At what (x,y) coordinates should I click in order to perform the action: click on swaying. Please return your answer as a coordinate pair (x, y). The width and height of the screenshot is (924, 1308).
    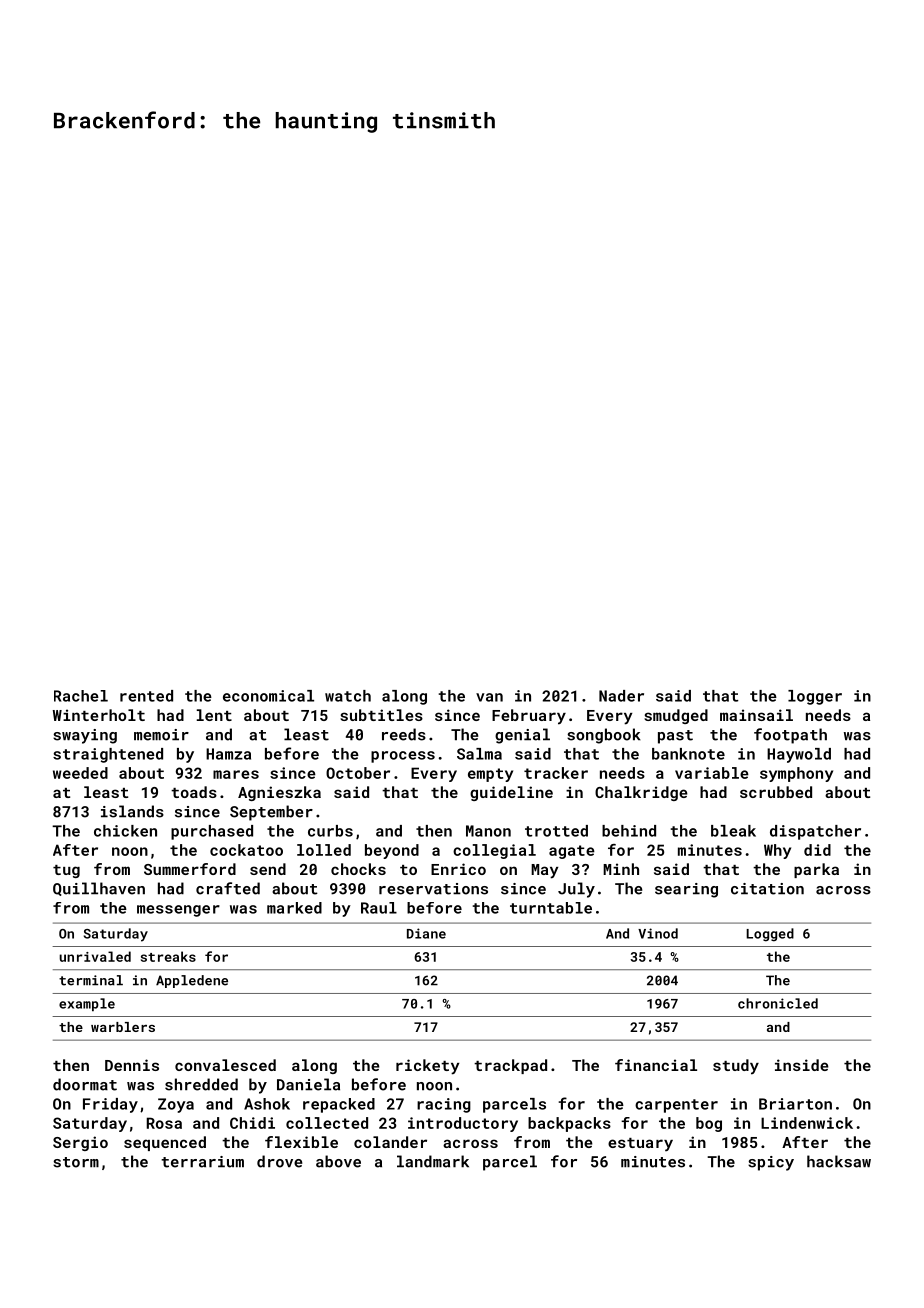
    Looking at the image, I should click on (85, 736).
